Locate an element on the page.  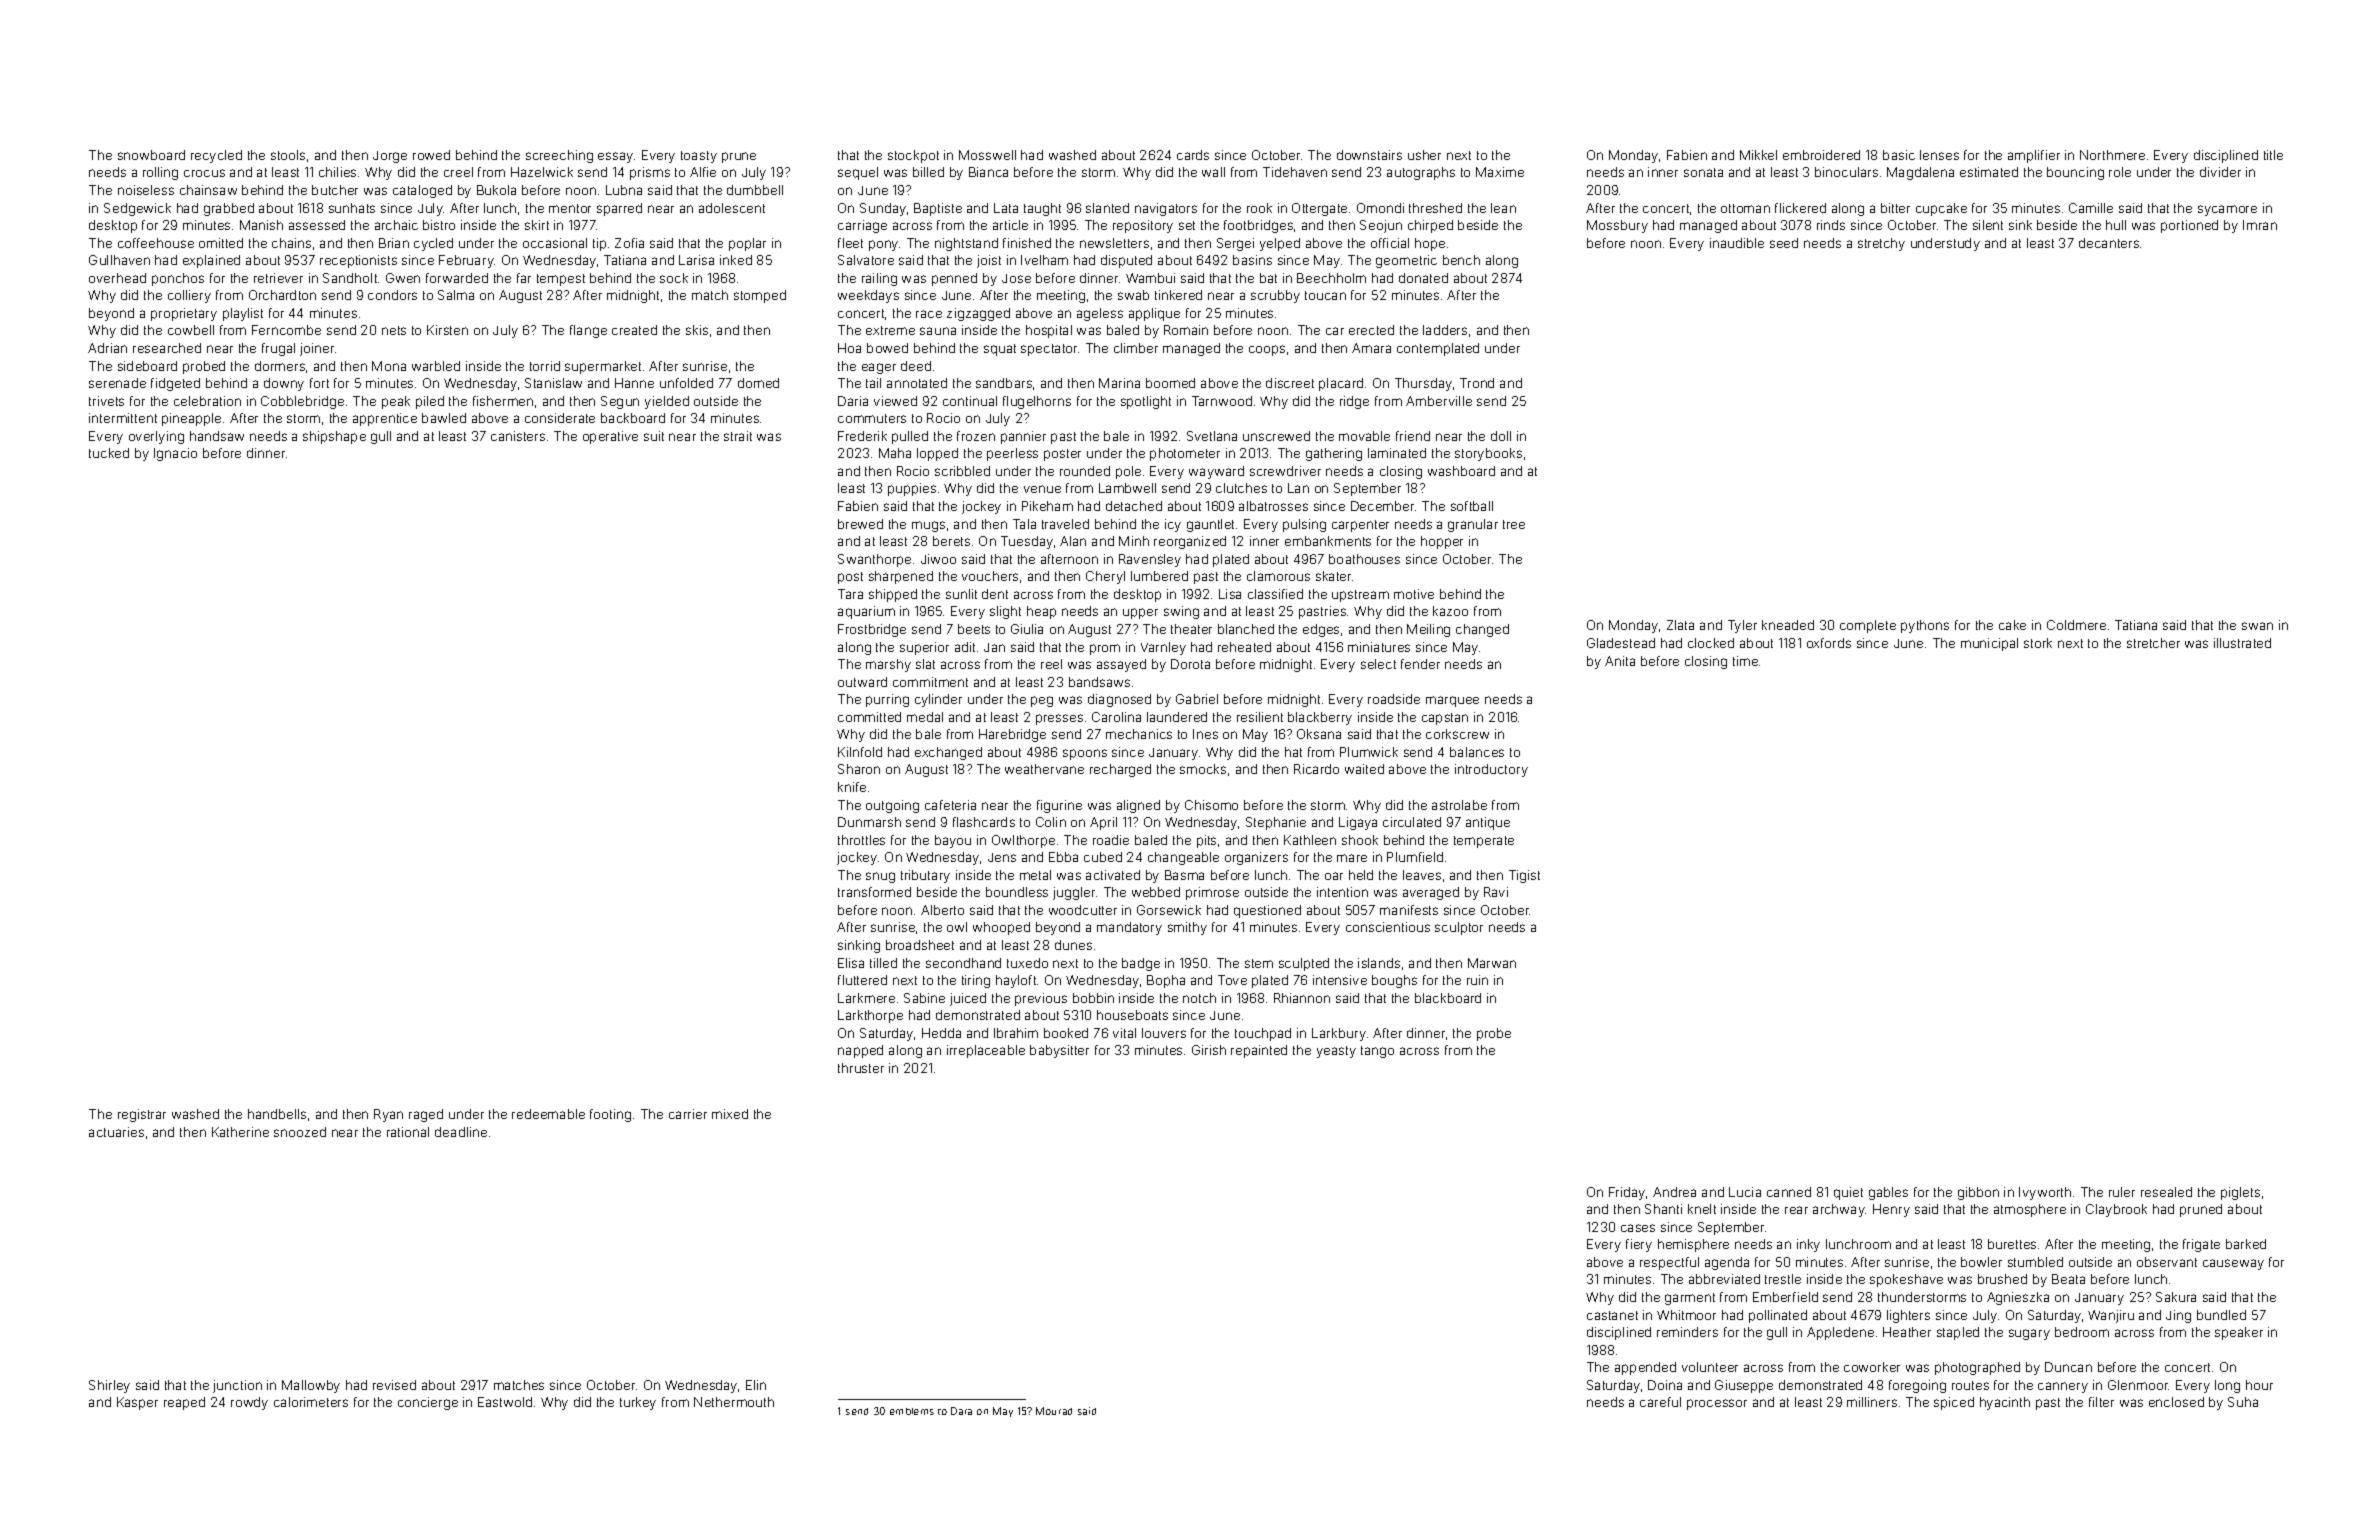
Mourad is located at coordinates (1054, 1411).
